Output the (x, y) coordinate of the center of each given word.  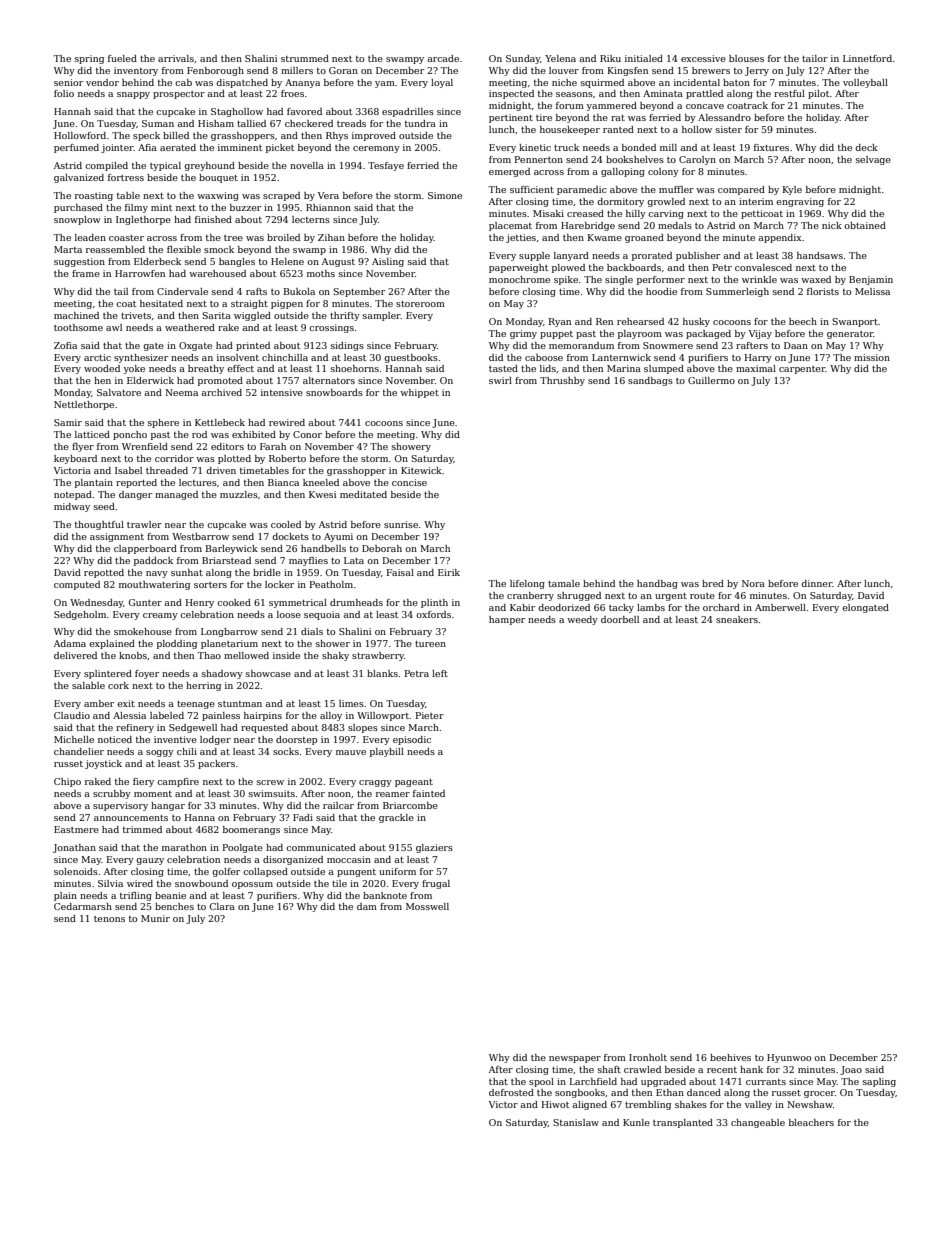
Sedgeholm (80, 615)
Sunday (523, 59)
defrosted (511, 1092)
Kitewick (421, 470)
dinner (816, 583)
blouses (746, 58)
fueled (122, 58)
